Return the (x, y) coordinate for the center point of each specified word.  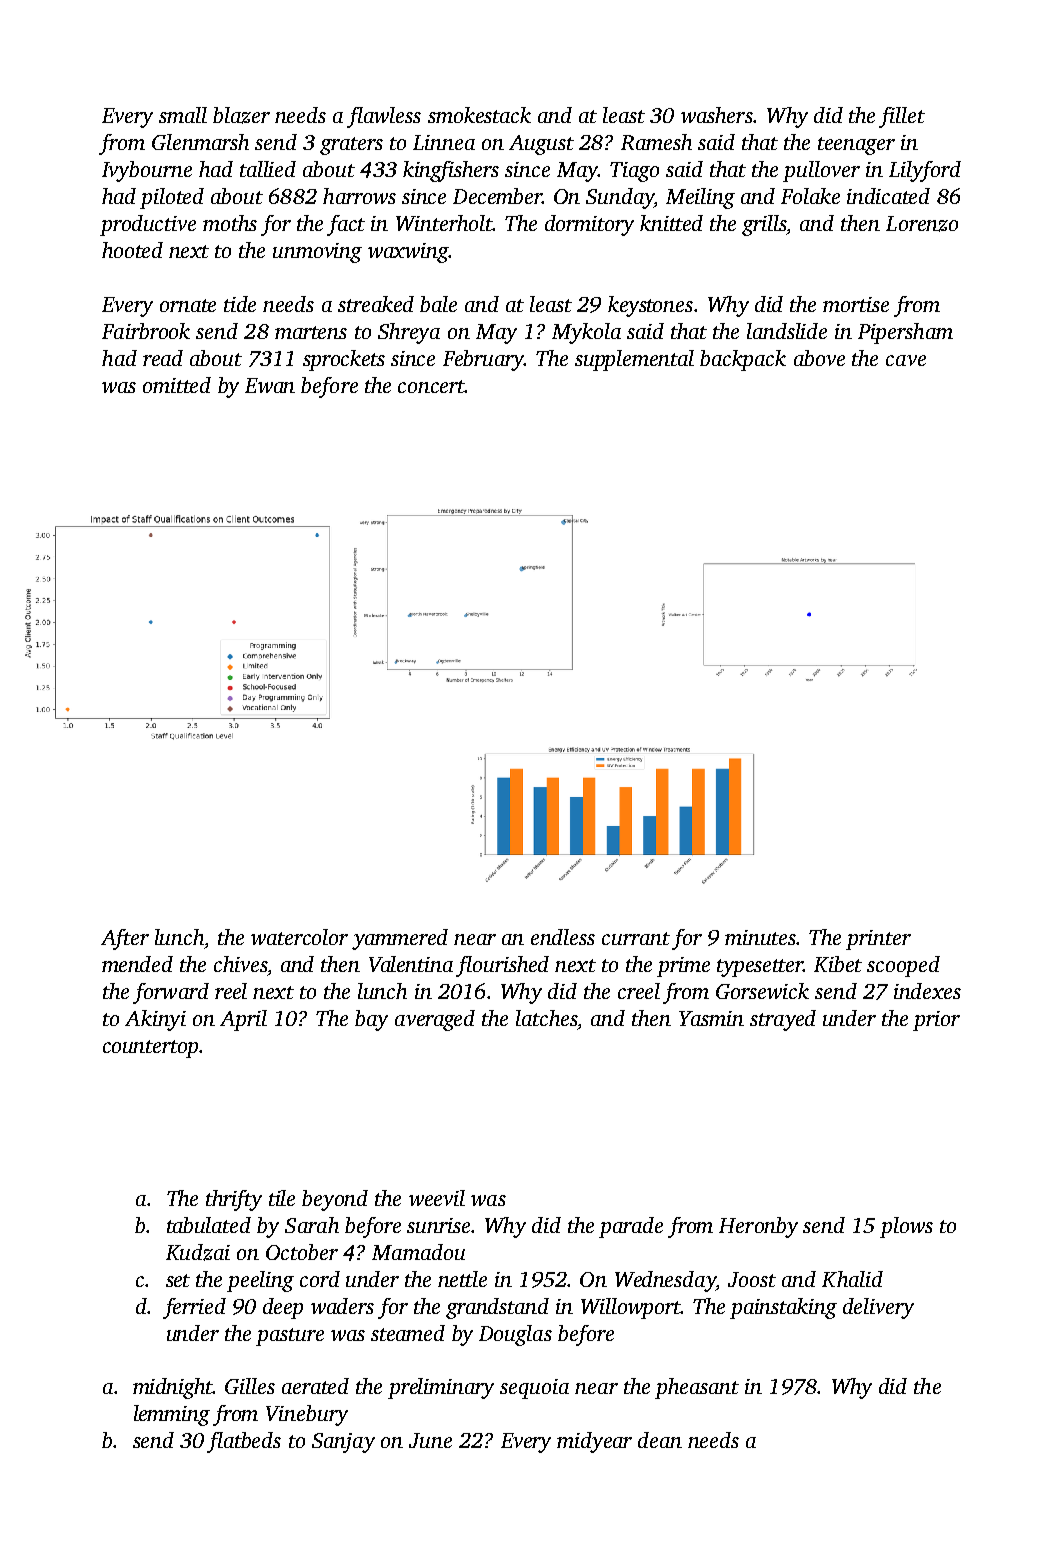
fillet (902, 117)
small (183, 115)
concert (431, 386)
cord (320, 1279)
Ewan (270, 385)
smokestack (479, 115)
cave (906, 360)
